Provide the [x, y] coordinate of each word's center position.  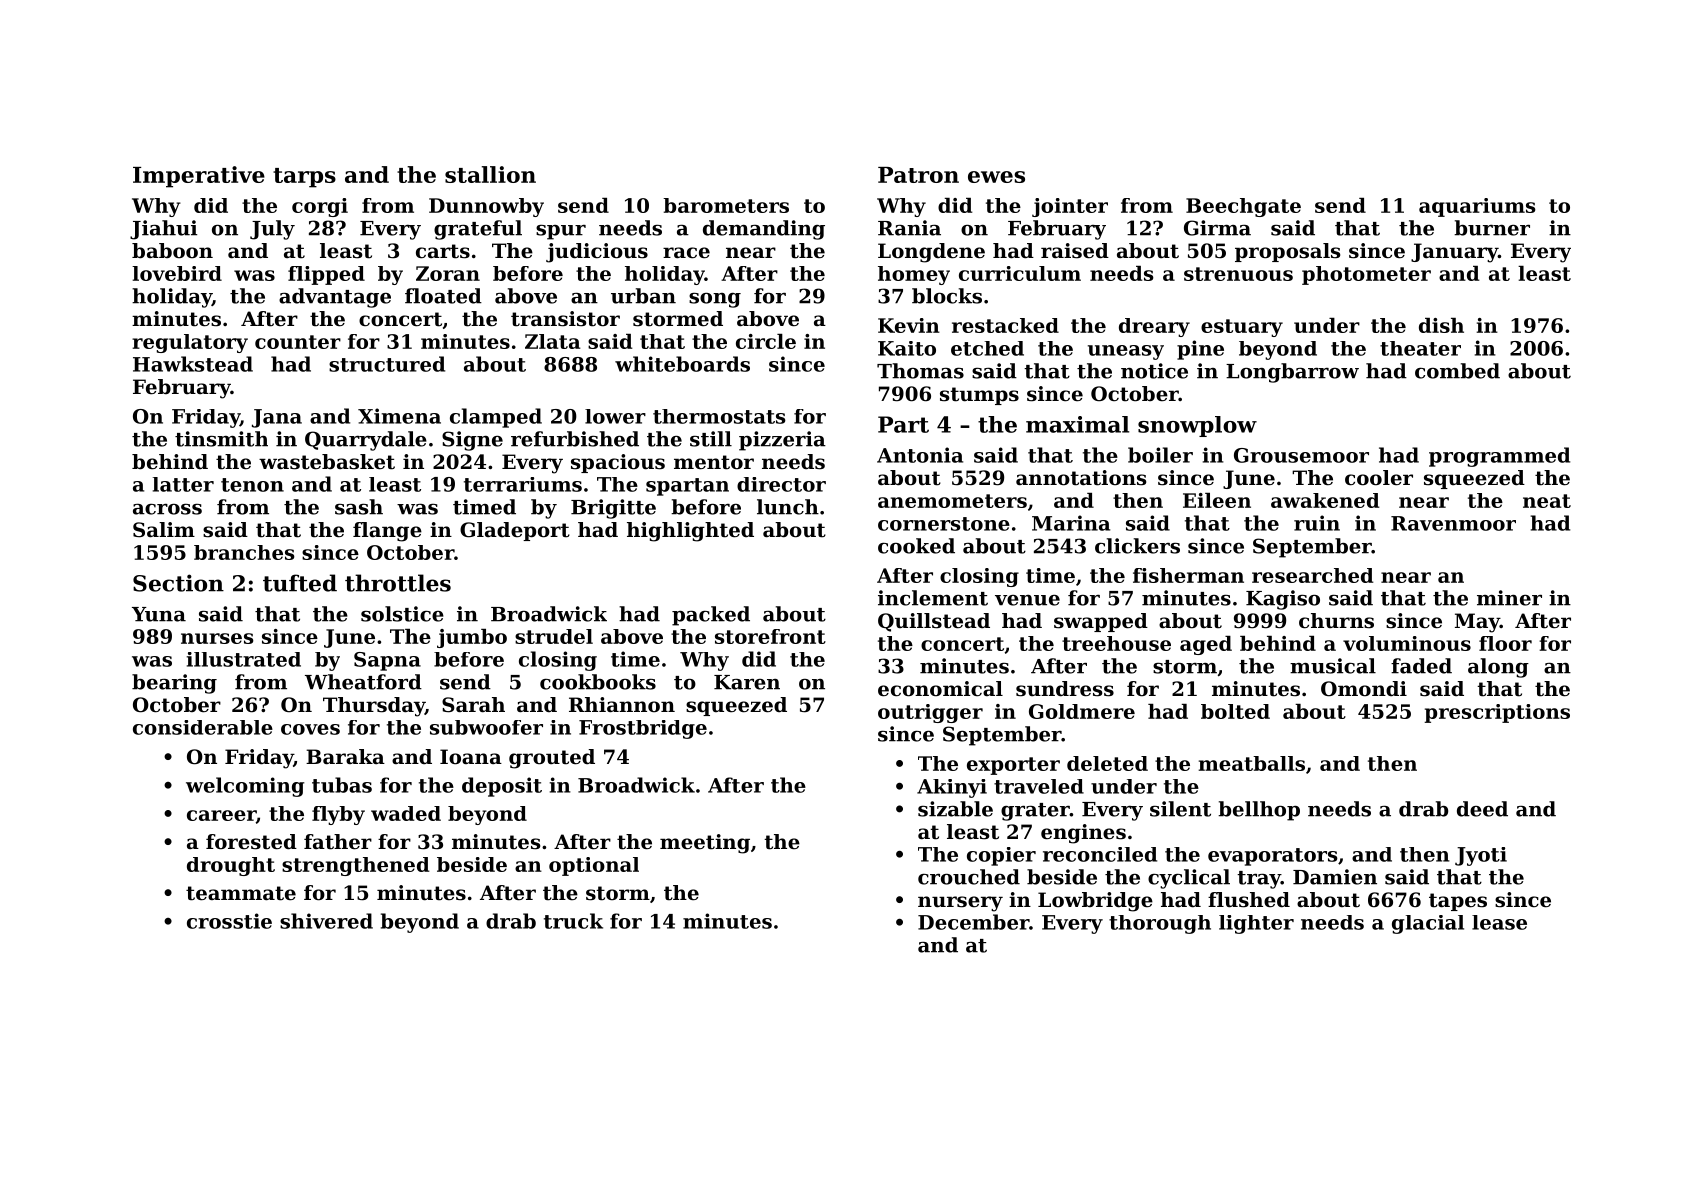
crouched [969, 877]
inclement [933, 598]
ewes [996, 177]
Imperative [199, 177]
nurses [217, 638]
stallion [490, 174]
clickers [1137, 546]
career [221, 815]
